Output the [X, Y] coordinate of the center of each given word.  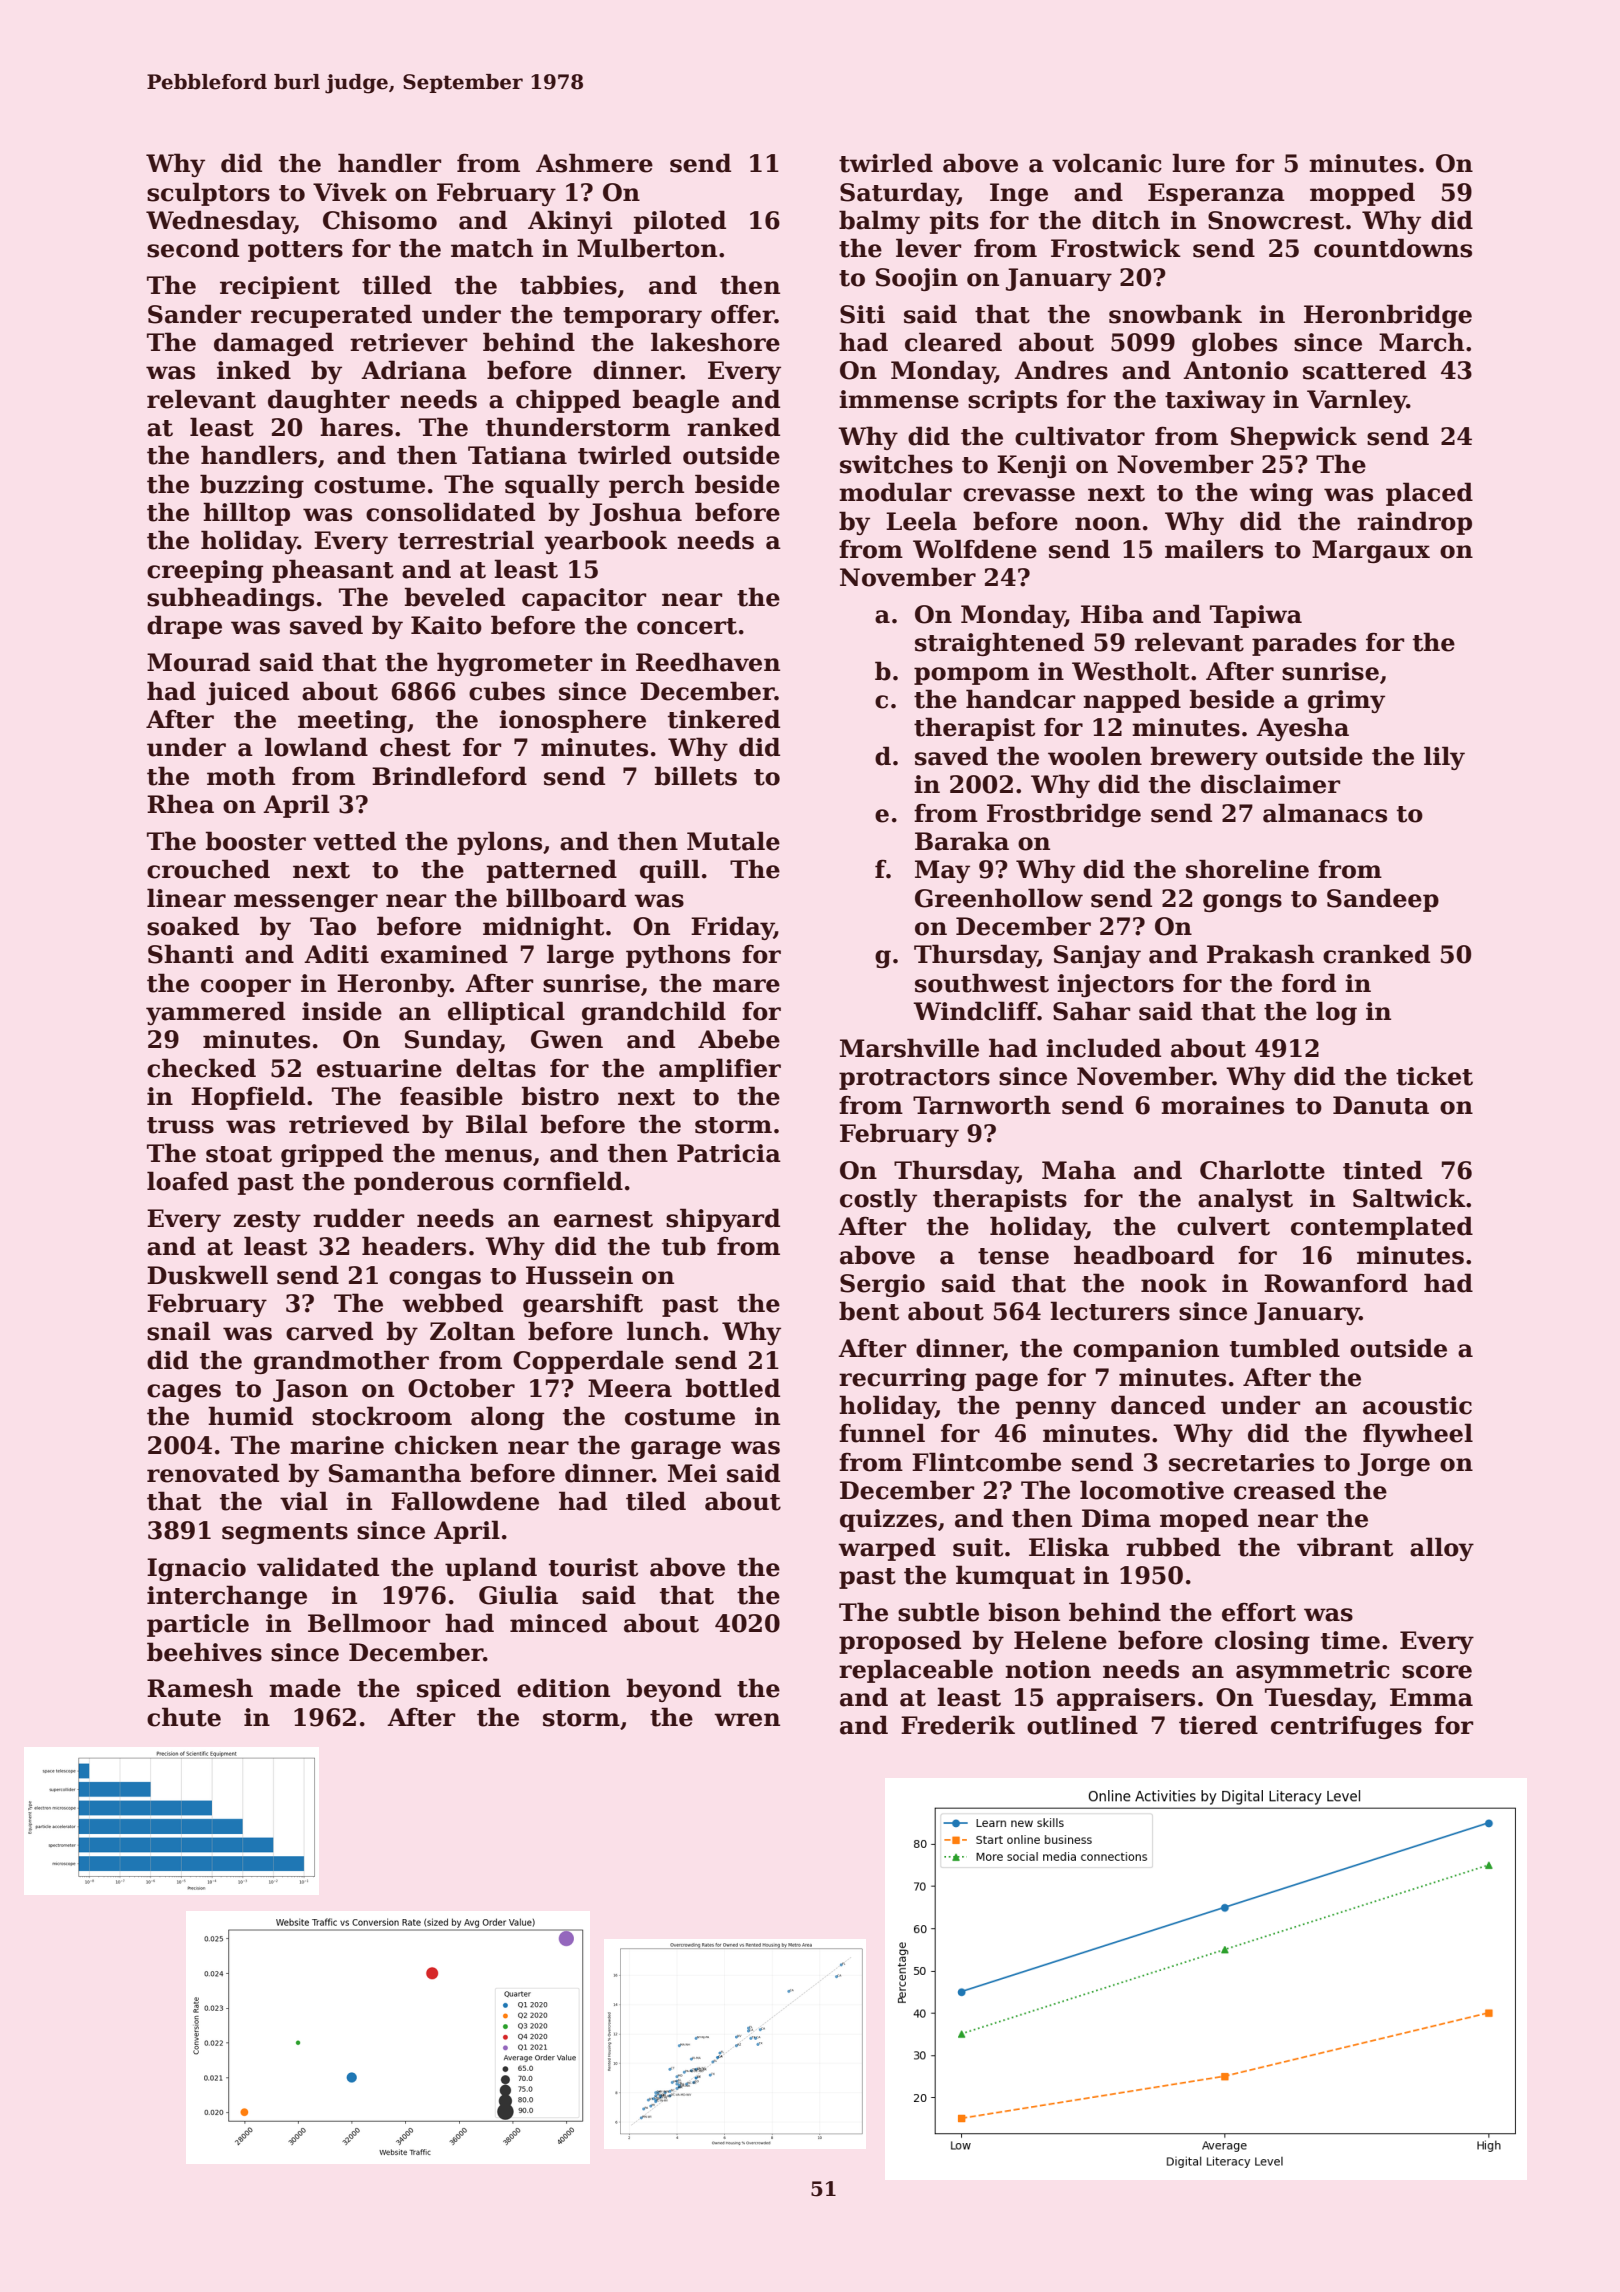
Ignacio [196, 1569]
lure [1198, 163]
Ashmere [594, 163]
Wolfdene [975, 549]
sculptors [208, 194]
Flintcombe [986, 1462]
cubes [507, 691]
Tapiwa [1256, 616]
